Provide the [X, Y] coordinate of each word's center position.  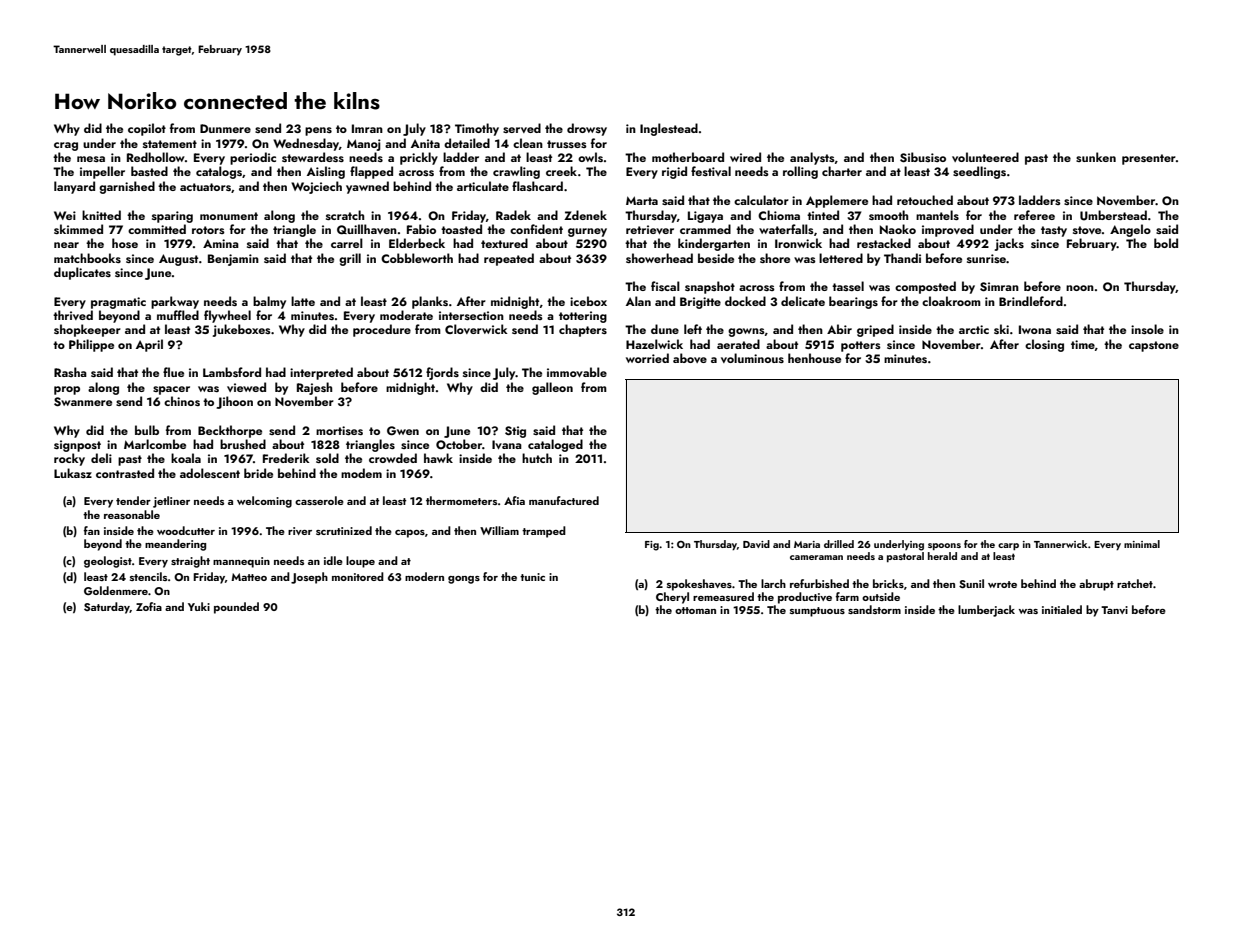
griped [875, 330]
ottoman [695, 610]
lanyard [74, 187]
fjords [442, 373]
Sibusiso [923, 157]
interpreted [321, 373]
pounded [236, 608]
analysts [812, 158]
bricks [888, 583]
